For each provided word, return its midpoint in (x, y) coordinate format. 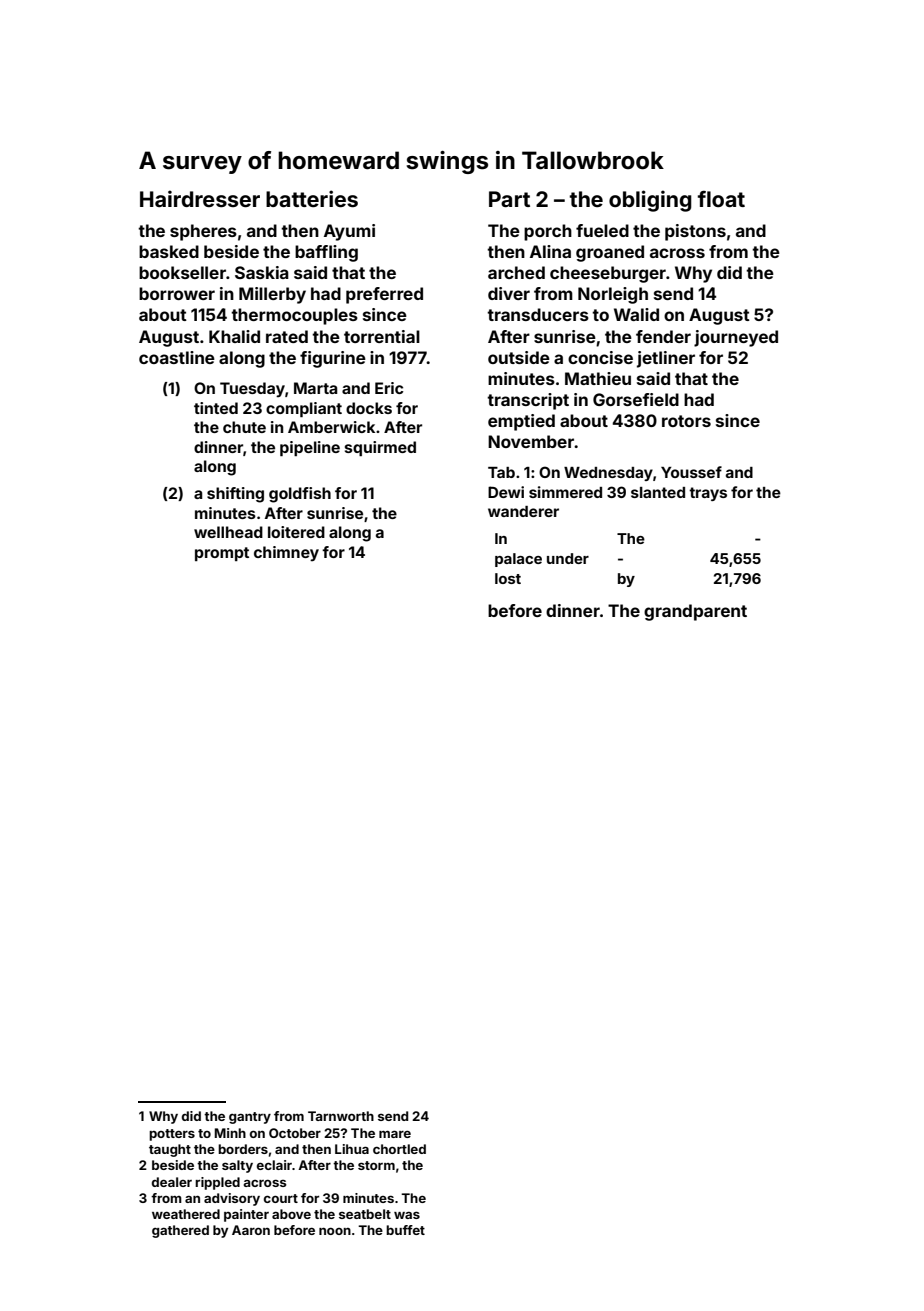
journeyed (736, 338)
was (407, 1215)
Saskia (262, 272)
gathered (180, 1231)
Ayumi (349, 232)
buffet (405, 1230)
